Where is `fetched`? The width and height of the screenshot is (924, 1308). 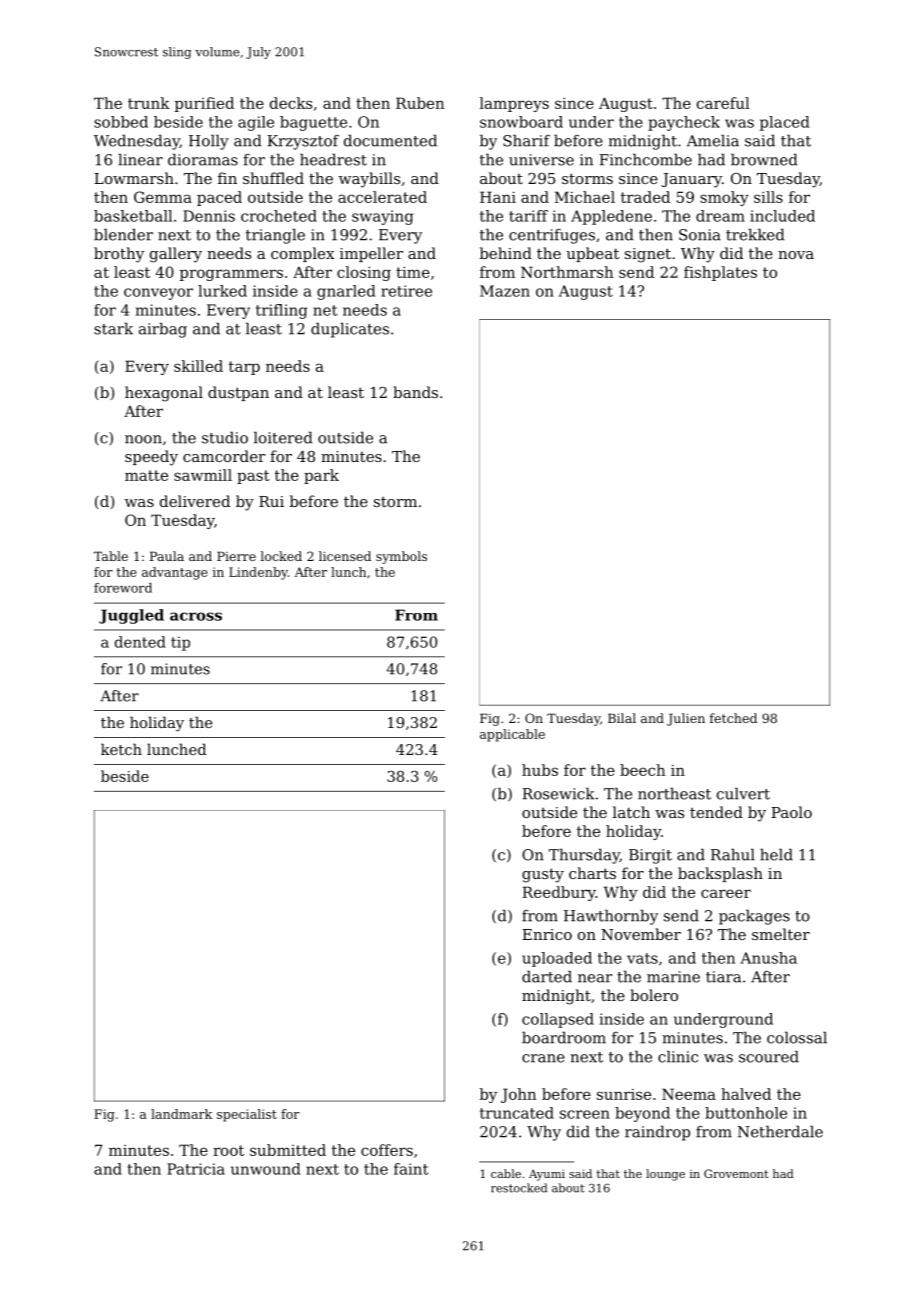 fetched is located at coordinates (733, 718).
